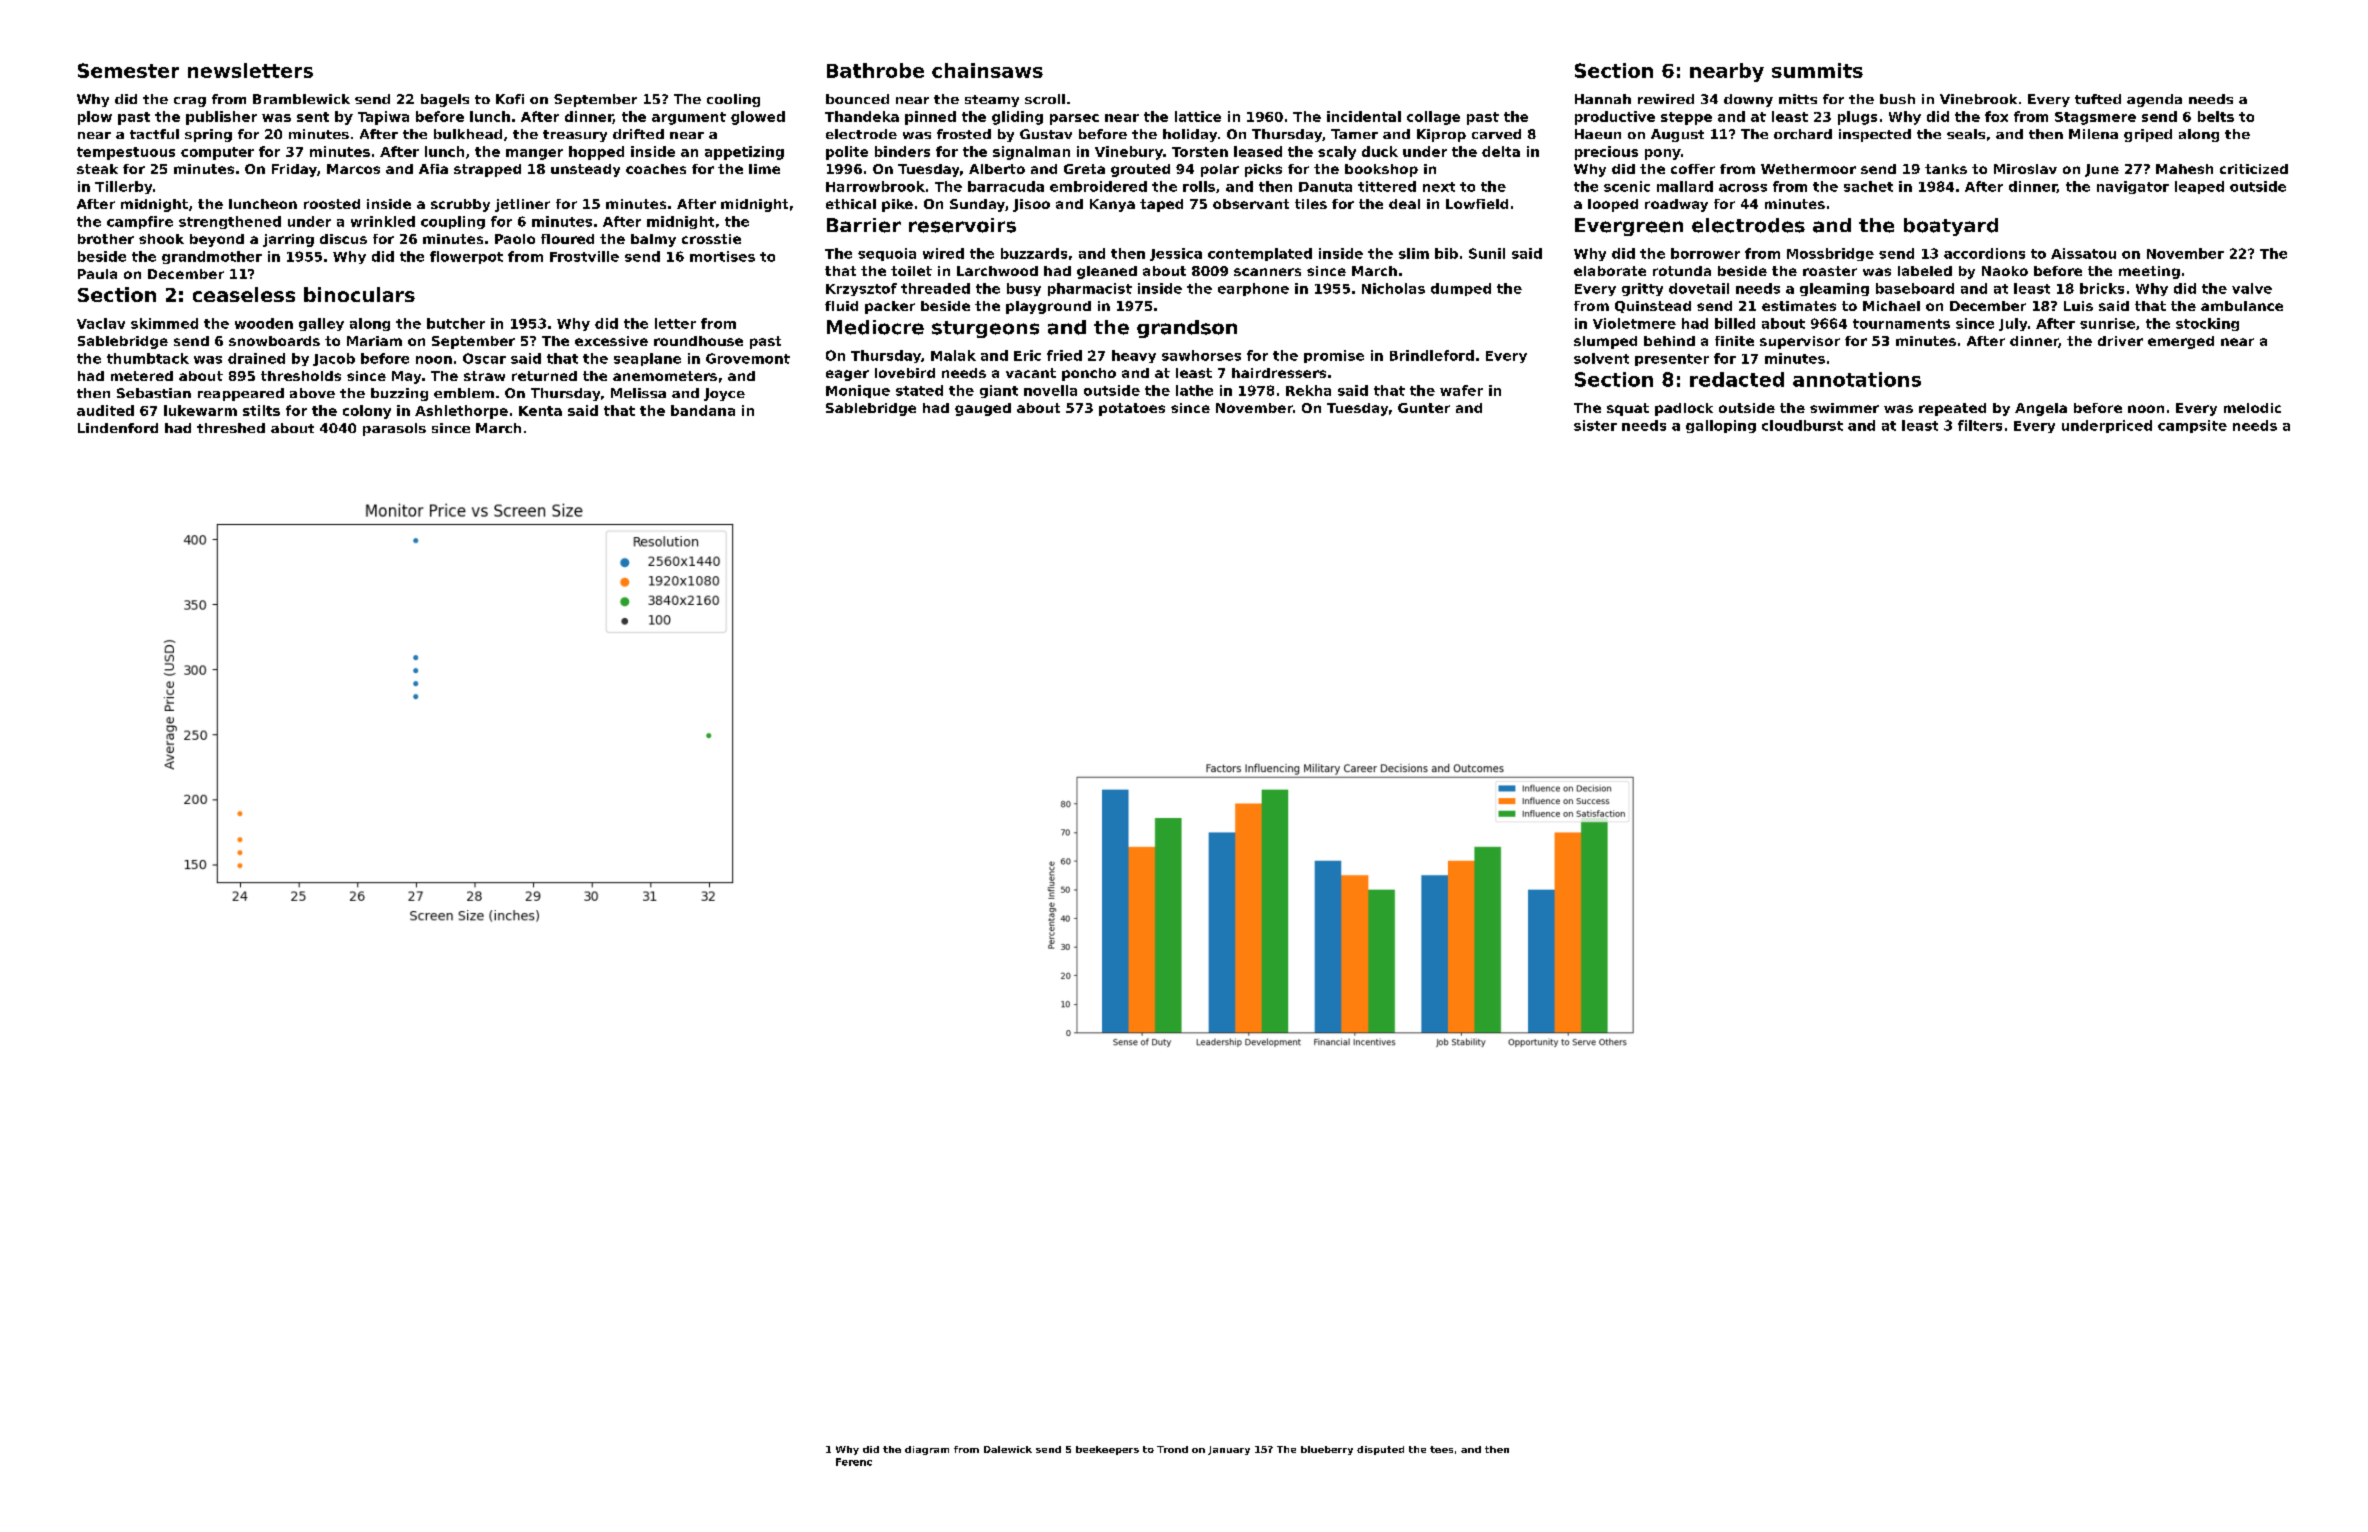 The width and height of the screenshot is (2368, 1532). What do you see at coordinates (1441, 1449) in the screenshot?
I see `tees` at bounding box center [1441, 1449].
